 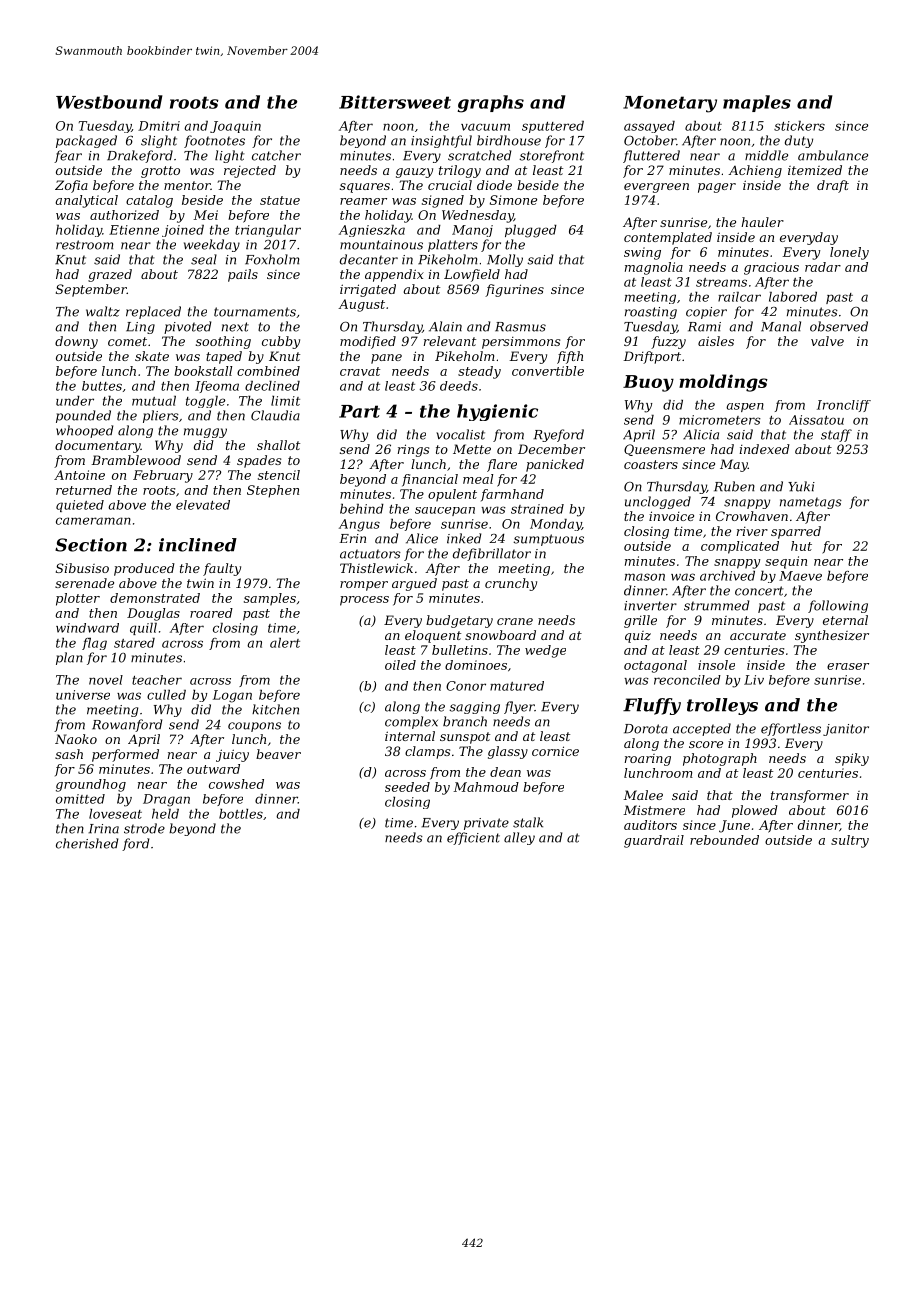 I want to click on demonstrated, so click(x=155, y=598).
